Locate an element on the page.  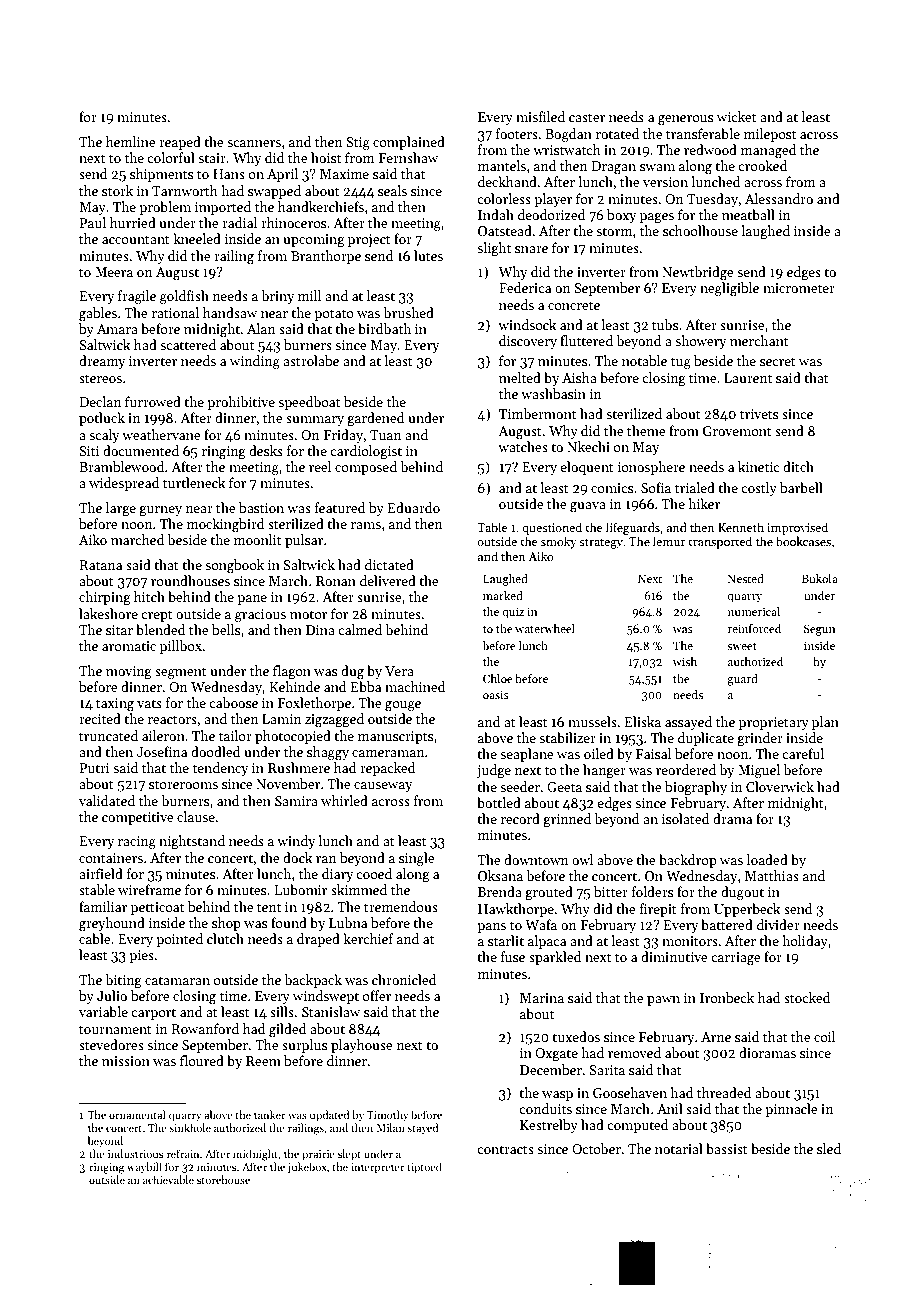
wicket is located at coordinates (736, 116).
